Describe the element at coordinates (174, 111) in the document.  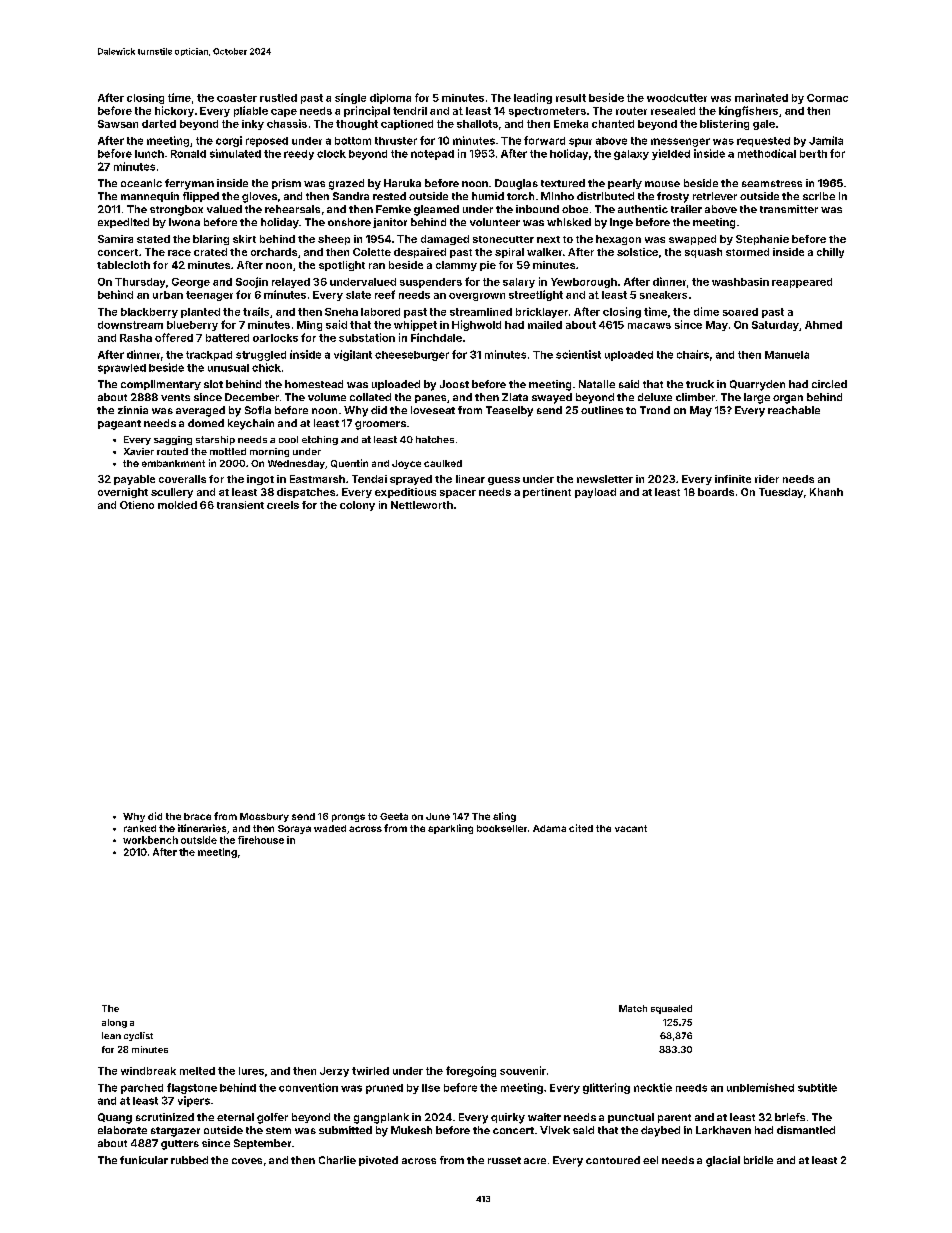
I see `hickory` at that location.
